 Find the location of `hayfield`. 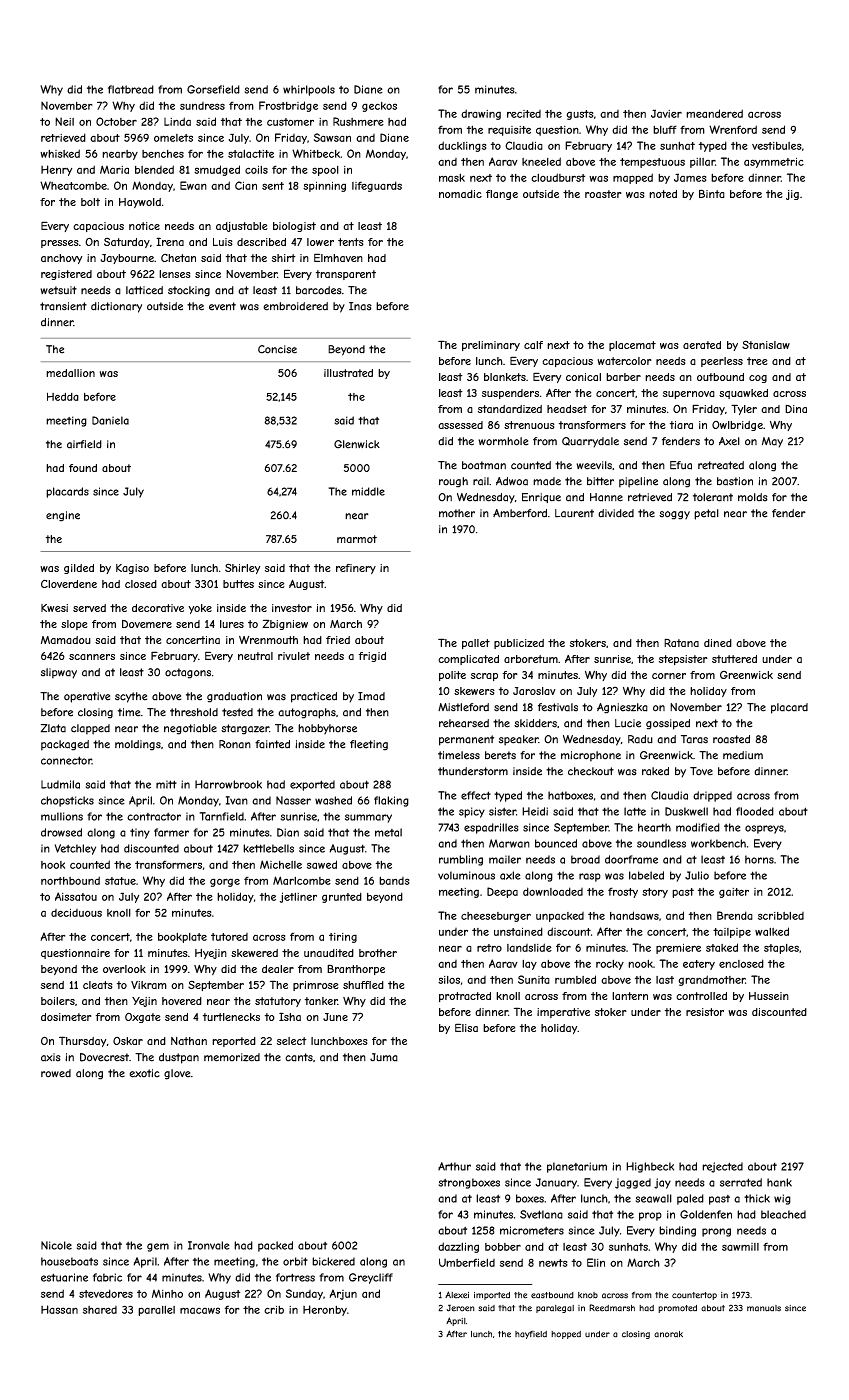

hayfield is located at coordinates (531, 1334).
